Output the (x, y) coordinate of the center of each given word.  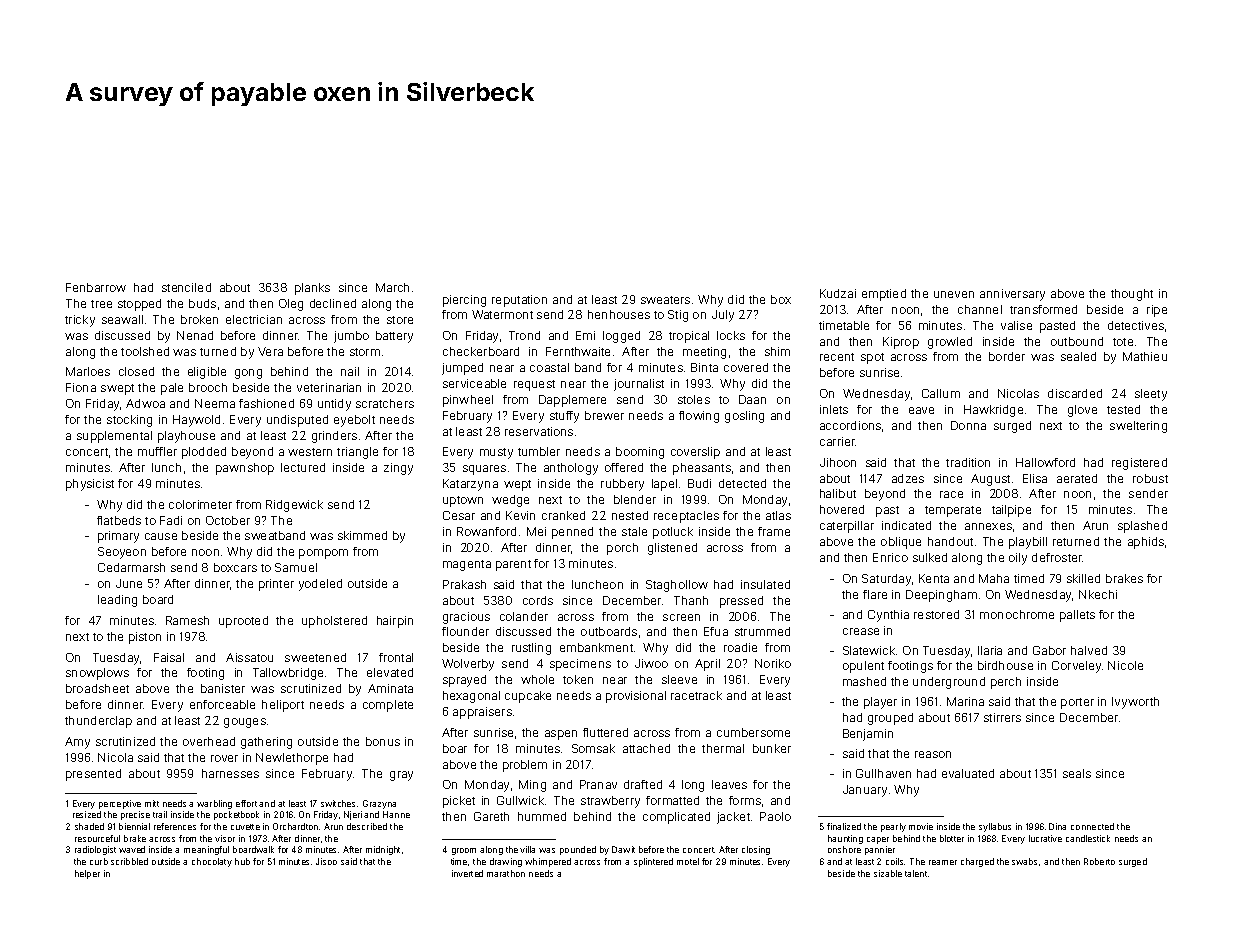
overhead (209, 741)
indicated (906, 525)
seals (1077, 773)
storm (365, 352)
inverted (467, 873)
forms (745, 800)
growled (950, 343)
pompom (323, 554)
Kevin (520, 515)
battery (394, 337)
